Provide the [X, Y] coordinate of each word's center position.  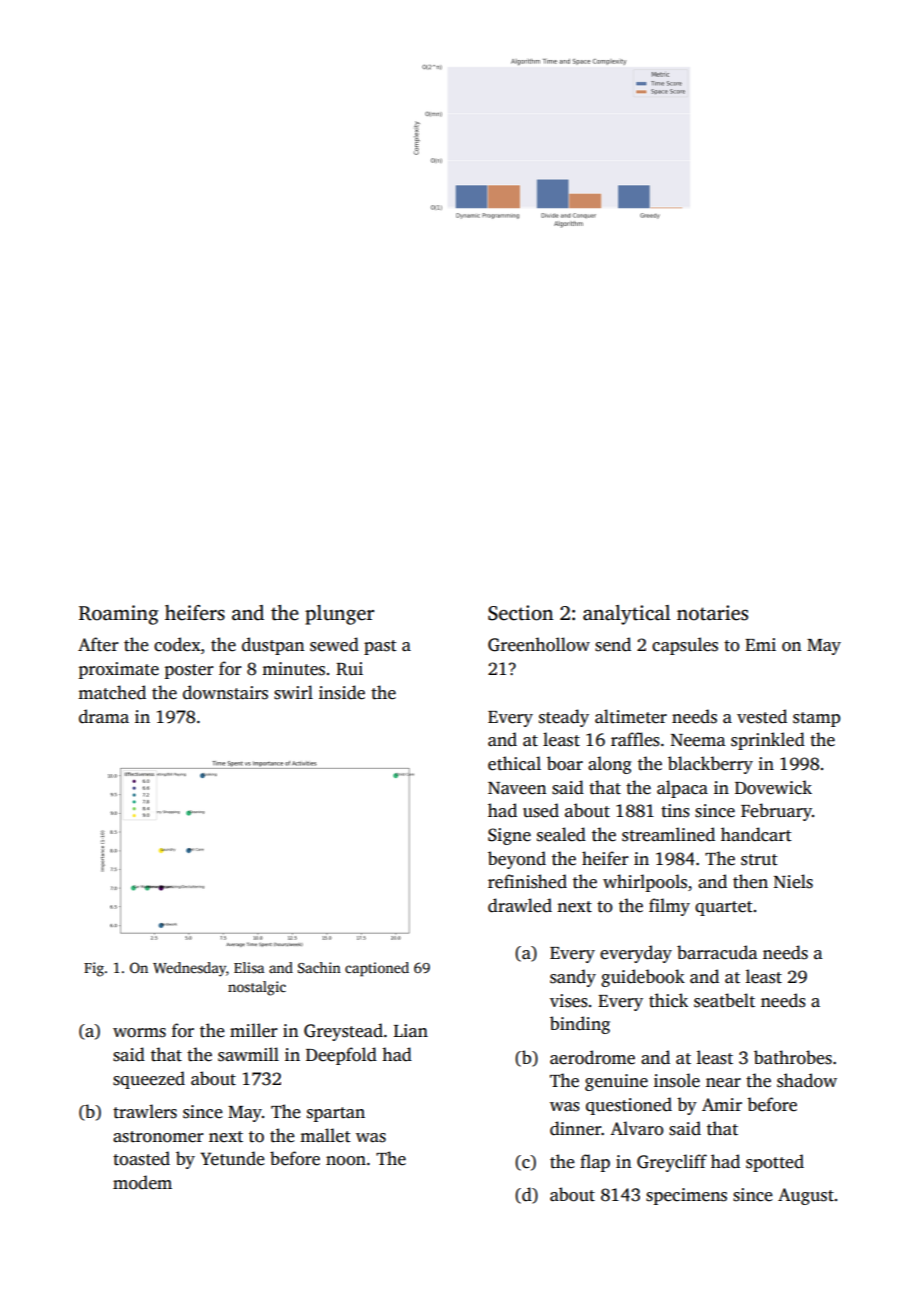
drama [104, 716]
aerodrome [592, 1057]
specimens [686, 1196]
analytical [626, 615]
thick [668, 1000]
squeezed [149, 1080]
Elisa [249, 967]
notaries [712, 613]
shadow [807, 1080]
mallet [325, 1135]
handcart [756, 834]
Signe [509, 836]
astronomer [158, 1137]
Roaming [118, 615]
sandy [573, 978]
